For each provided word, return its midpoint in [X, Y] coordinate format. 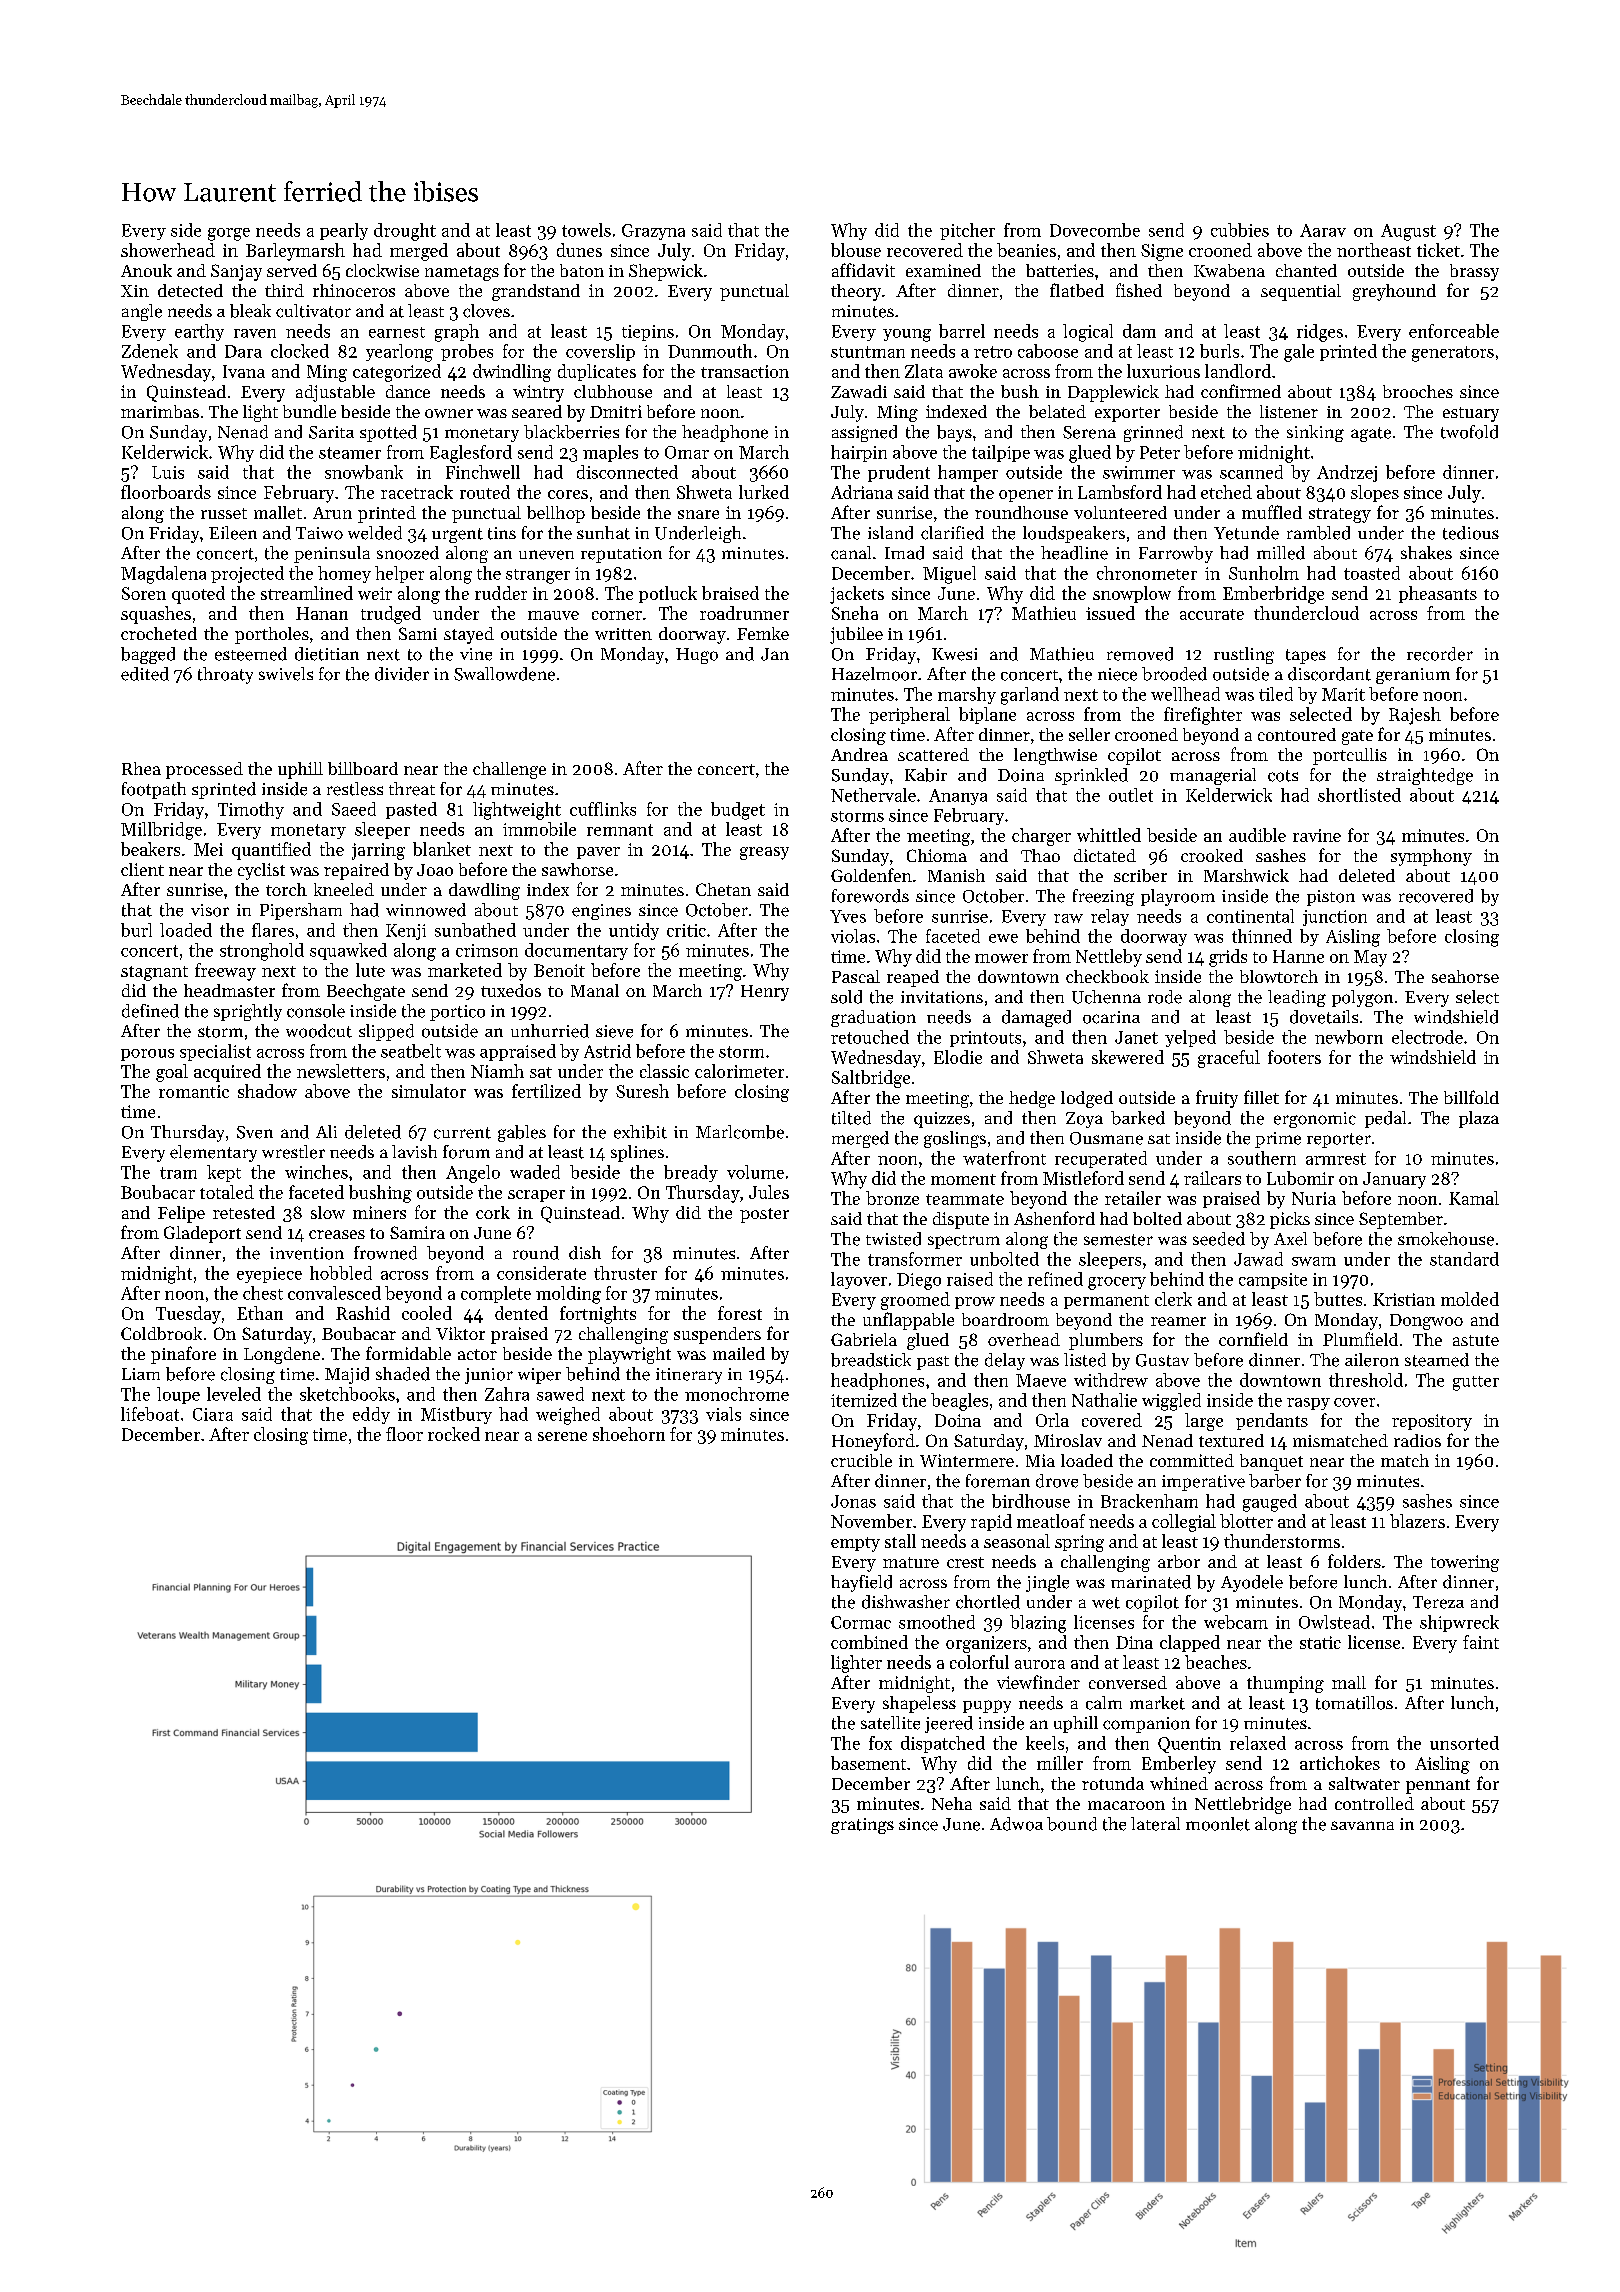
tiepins [648, 333]
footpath [154, 790]
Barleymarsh [295, 252]
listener [1289, 411]
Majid [347, 1375]
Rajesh [1415, 716]
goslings [955, 1139]
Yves [848, 916]
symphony [1431, 857]
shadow [267, 1091]
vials [723, 1414]
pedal [1385, 1119]
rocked [454, 1434]
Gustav [1162, 1360]
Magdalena [163, 575]
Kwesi [954, 654]
